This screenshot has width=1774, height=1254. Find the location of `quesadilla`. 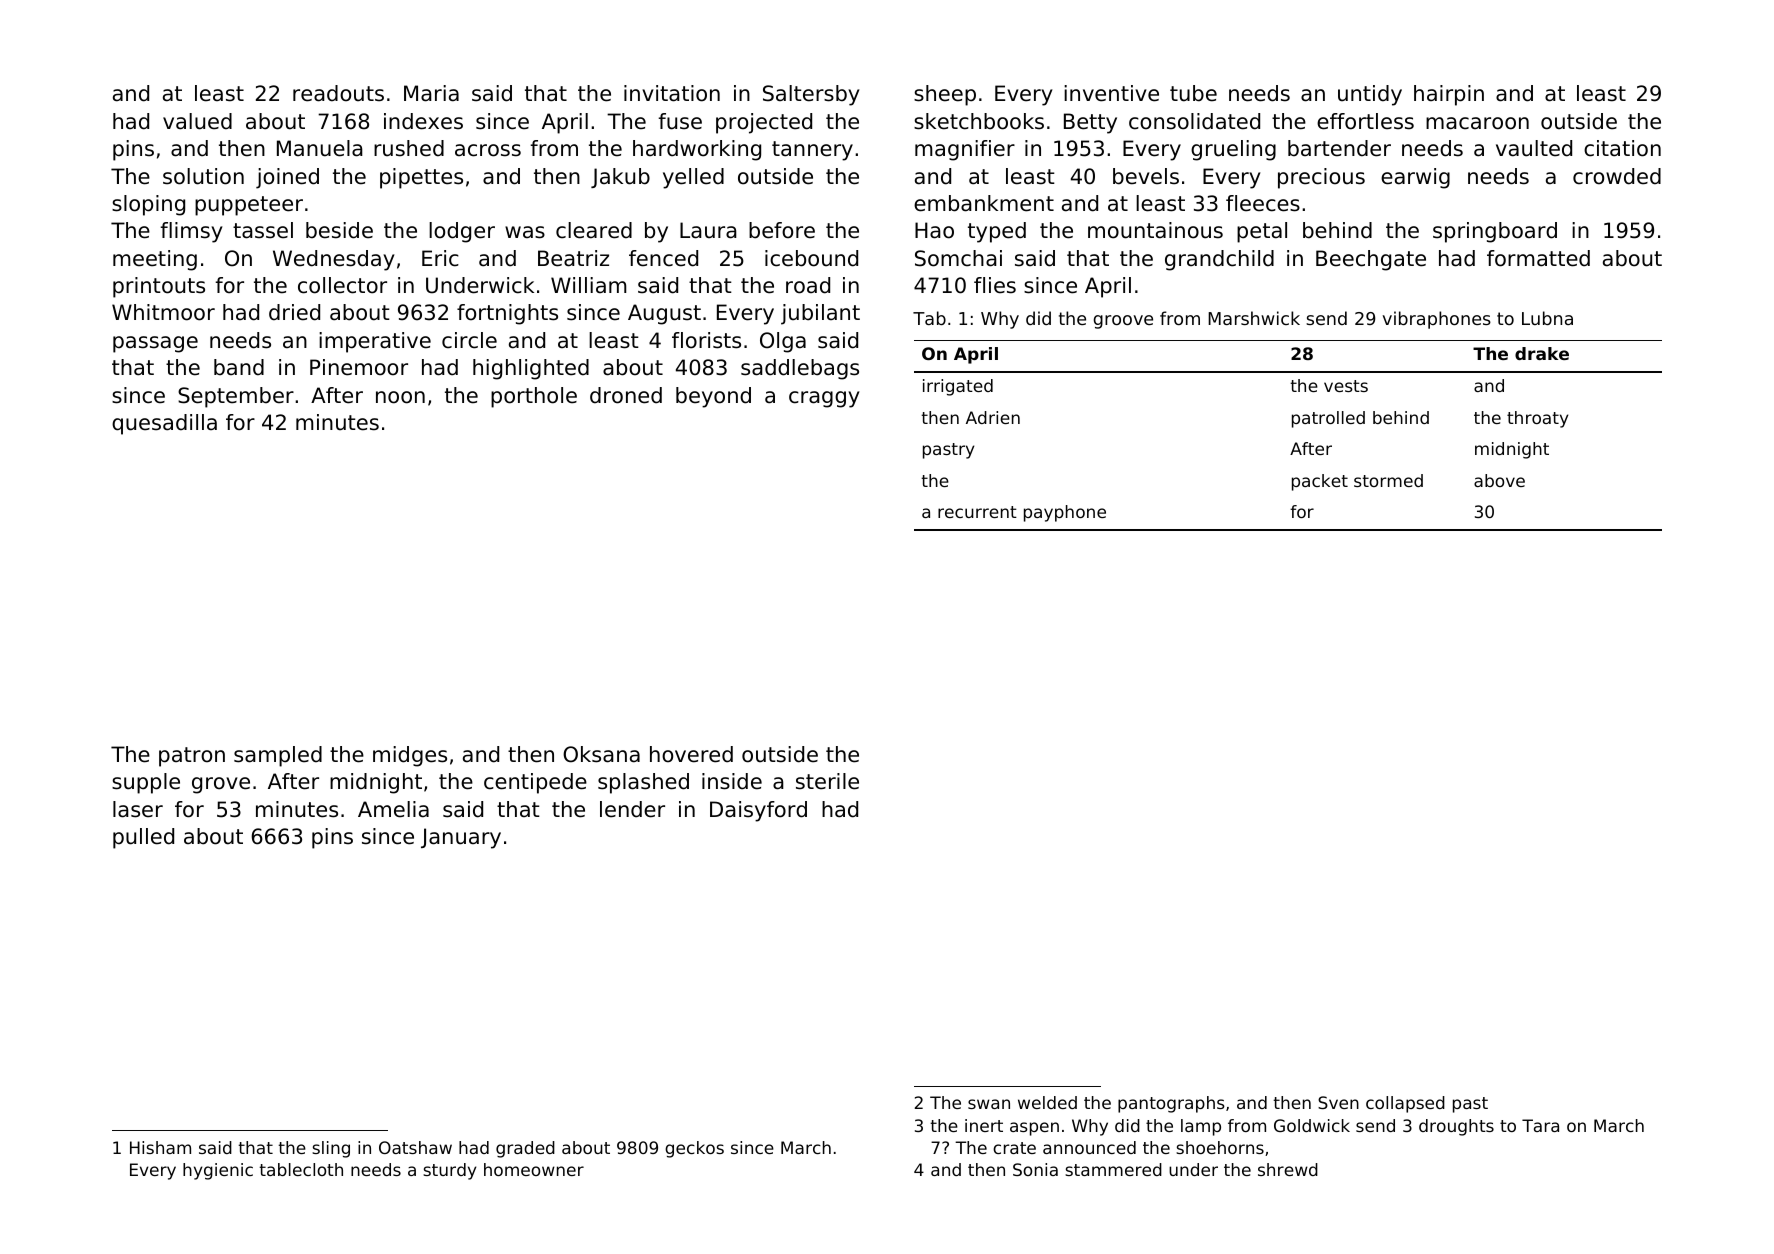

quesadilla is located at coordinates (164, 424).
